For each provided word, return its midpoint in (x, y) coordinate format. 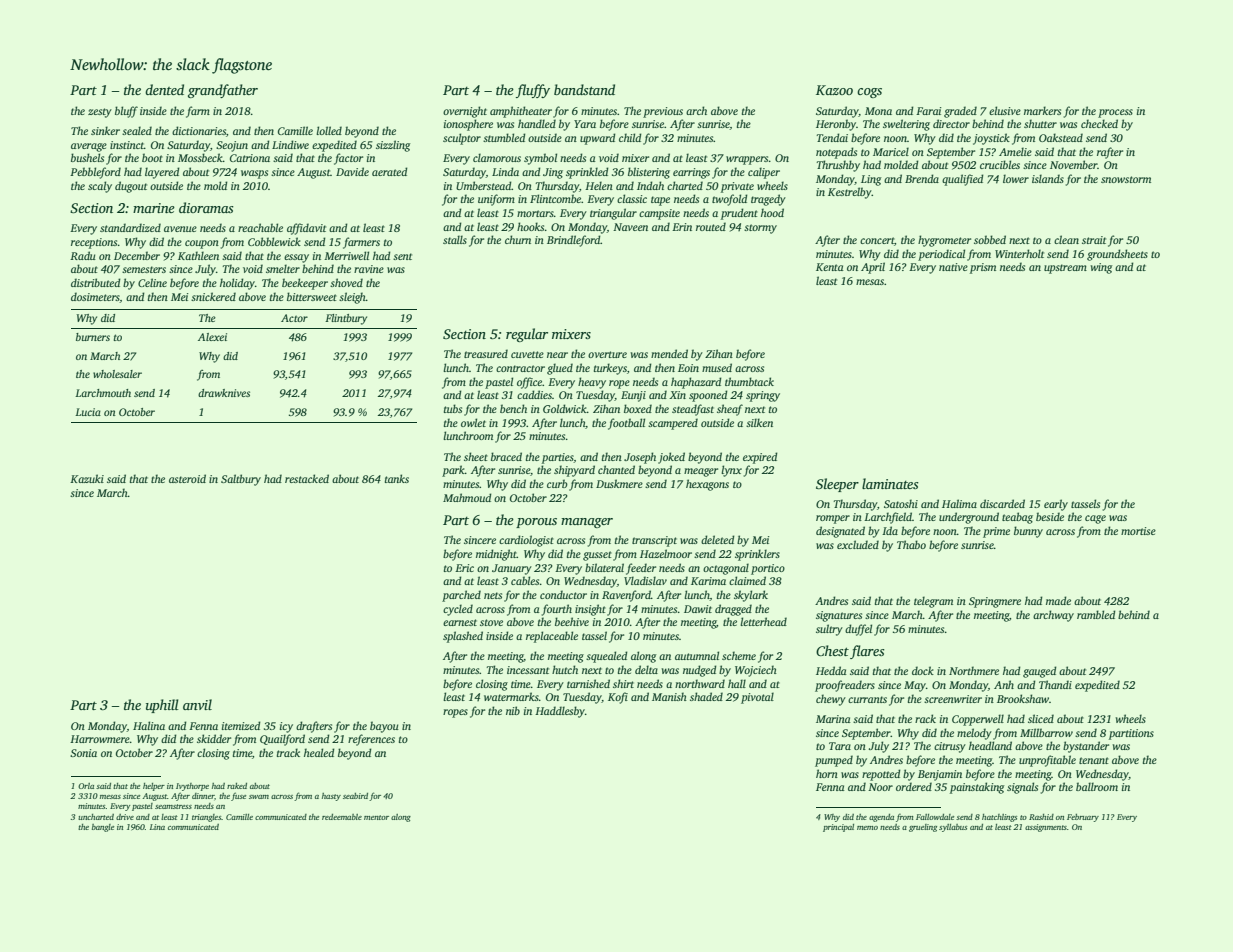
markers (1042, 110)
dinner (203, 796)
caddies (534, 394)
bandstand (584, 89)
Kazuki (87, 478)
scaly (100, 187)
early (1056, 505)
